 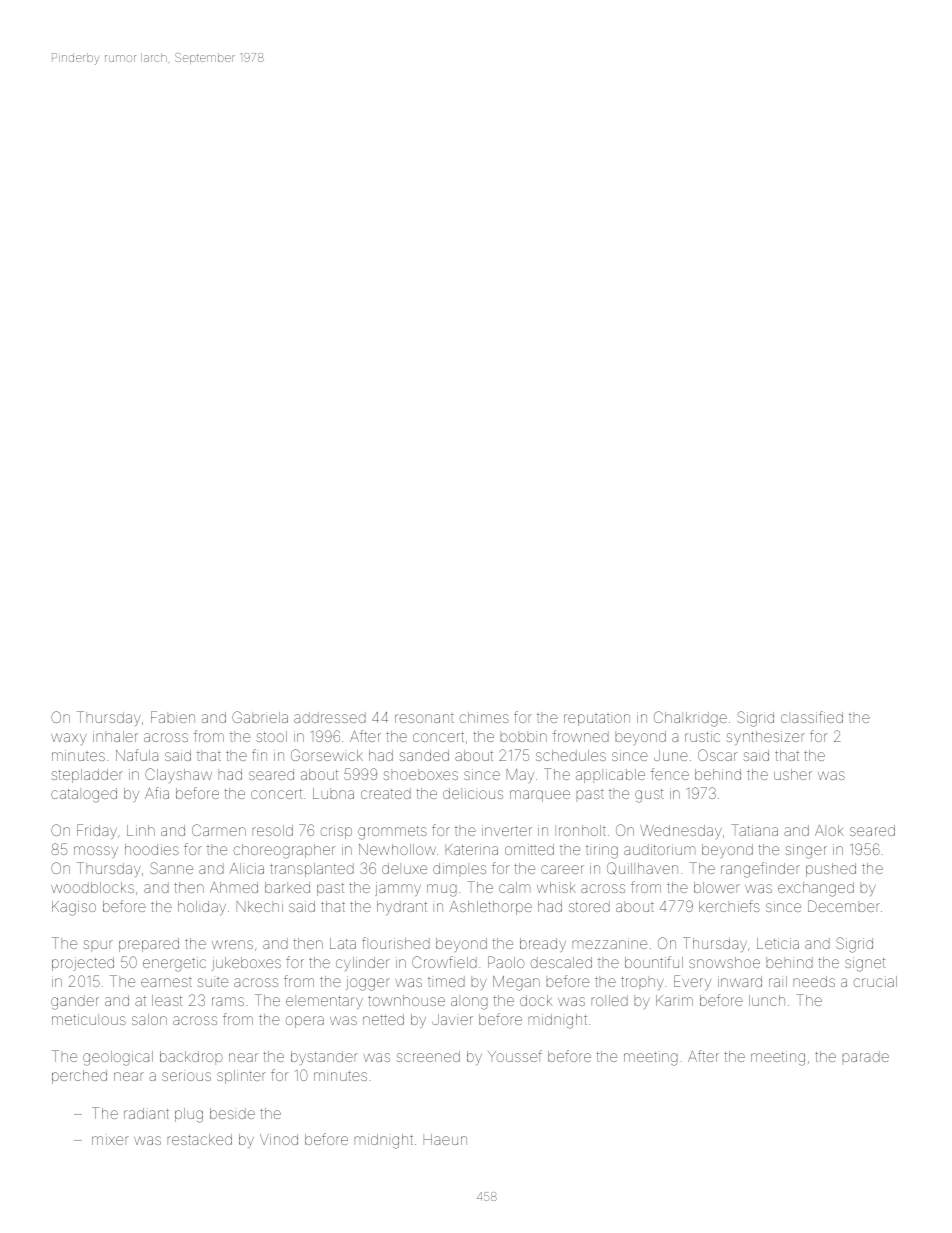 I want to click on Vinod, so click(x=279, y=1139).
